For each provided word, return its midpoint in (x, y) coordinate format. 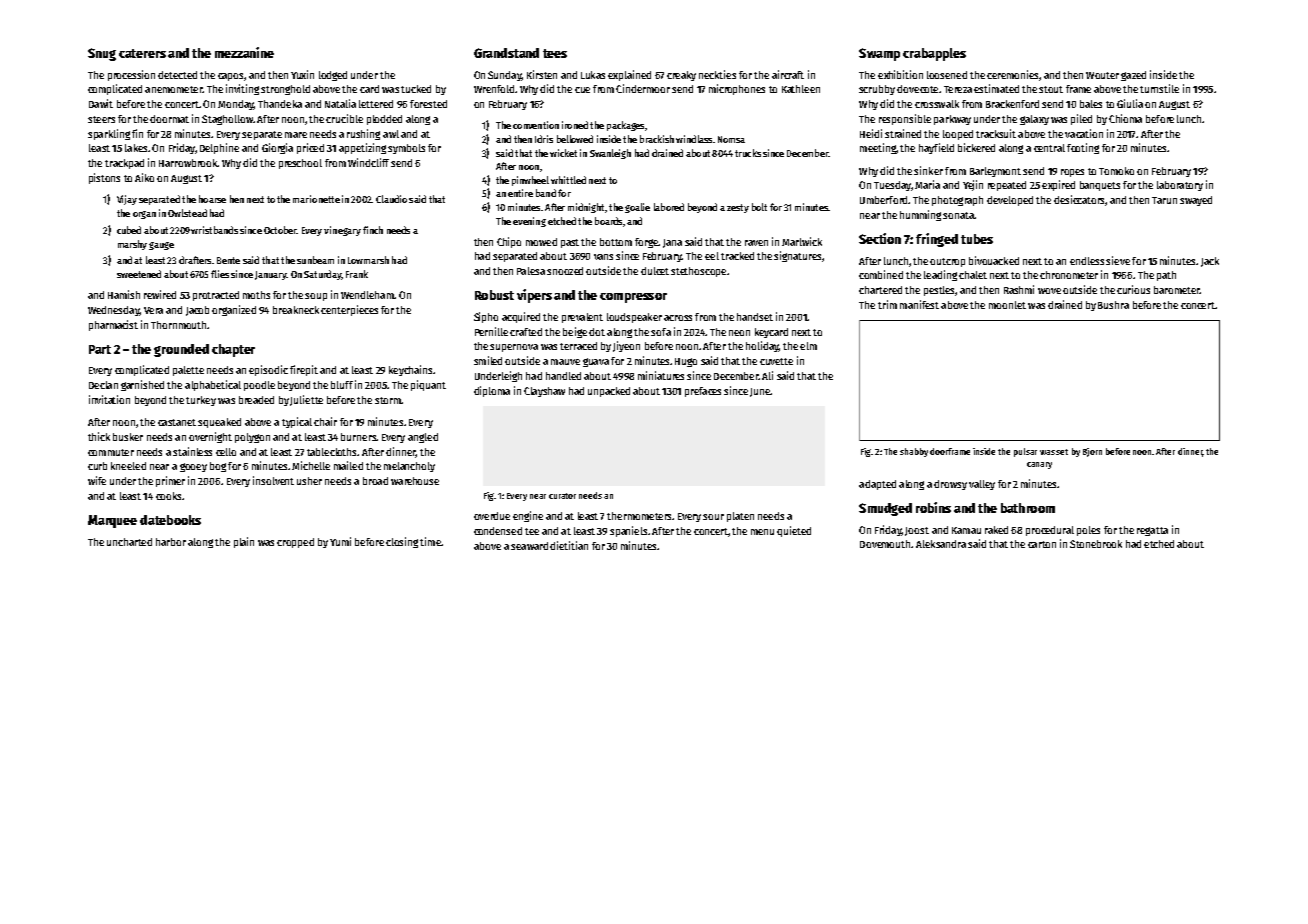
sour (713, 517)
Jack (1210, 262)
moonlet (1007, 305)
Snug (102, 54)
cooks (168, 496)
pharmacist (113, 325)
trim (887, 304)
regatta (1152, 531)
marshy (132, 245)
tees (555, 53)
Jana (672, 243)
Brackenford (1012, 104)
